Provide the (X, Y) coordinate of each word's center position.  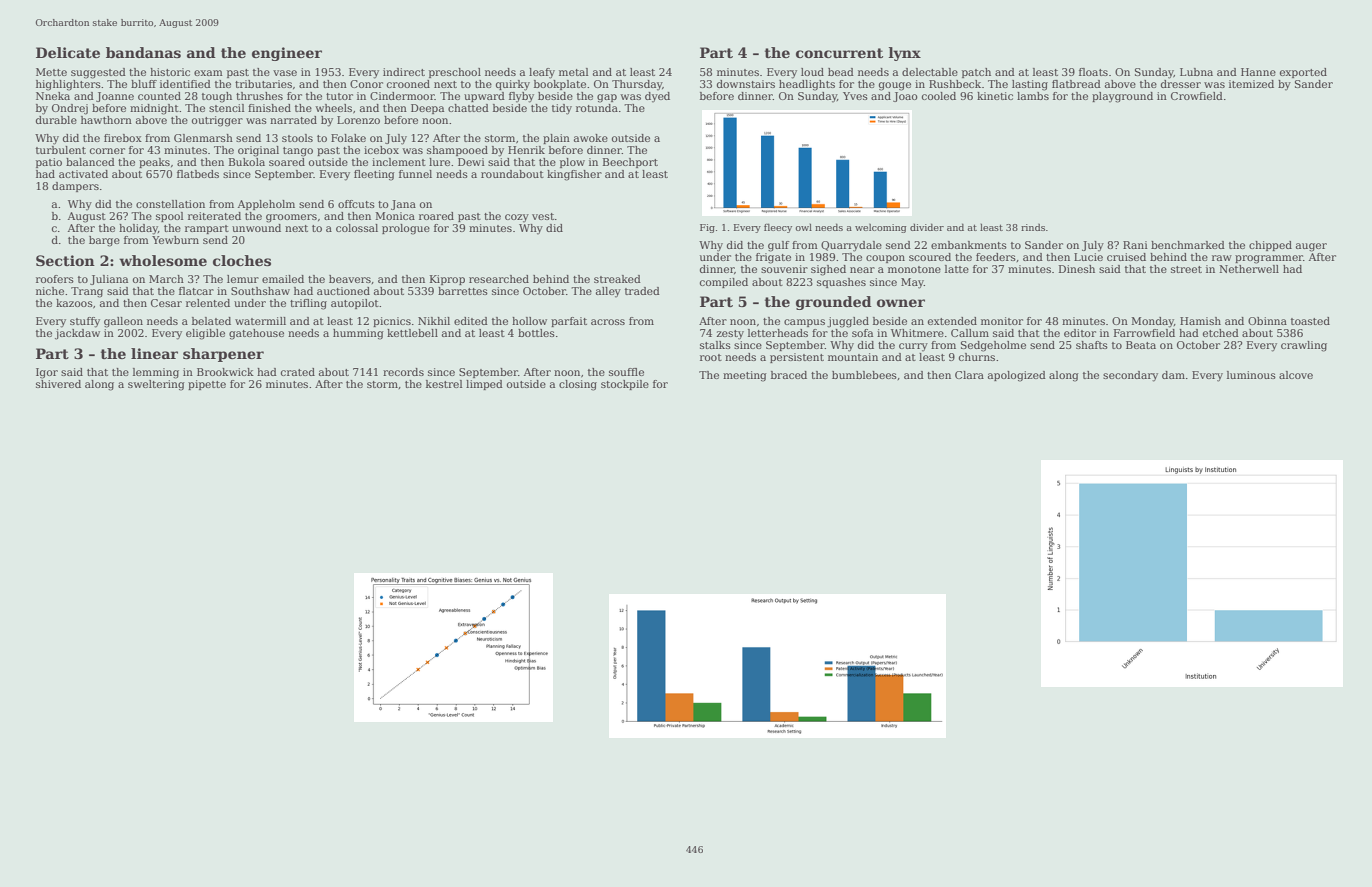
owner (901, 303)
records (403, 372)
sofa (862, 333)
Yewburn (175, 240)
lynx (905, 54)
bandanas (143, 52)
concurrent (839, 53)
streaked (617, 279)
